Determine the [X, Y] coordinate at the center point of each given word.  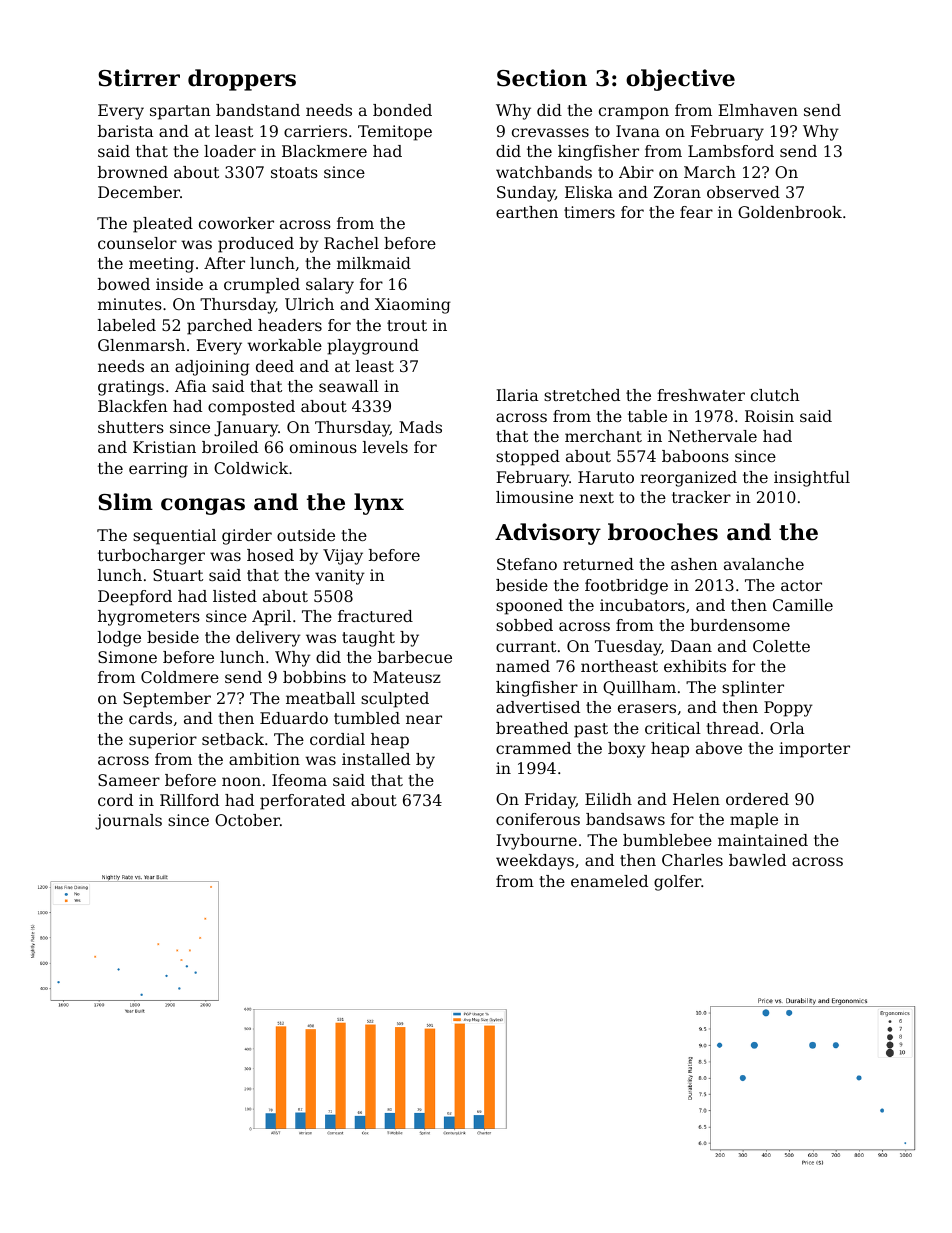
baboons [695, 456]
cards [150, 718]
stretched [582, 395]
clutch [775, 395]
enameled [609, 881]
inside [179, 284]
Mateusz [407, 677]
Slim [125, 502]
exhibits [695, 666]
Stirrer [139, 78]
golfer [677, 883]
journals [128, 822]
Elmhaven [758, 110]
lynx [379, 504]
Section [542, 78]
